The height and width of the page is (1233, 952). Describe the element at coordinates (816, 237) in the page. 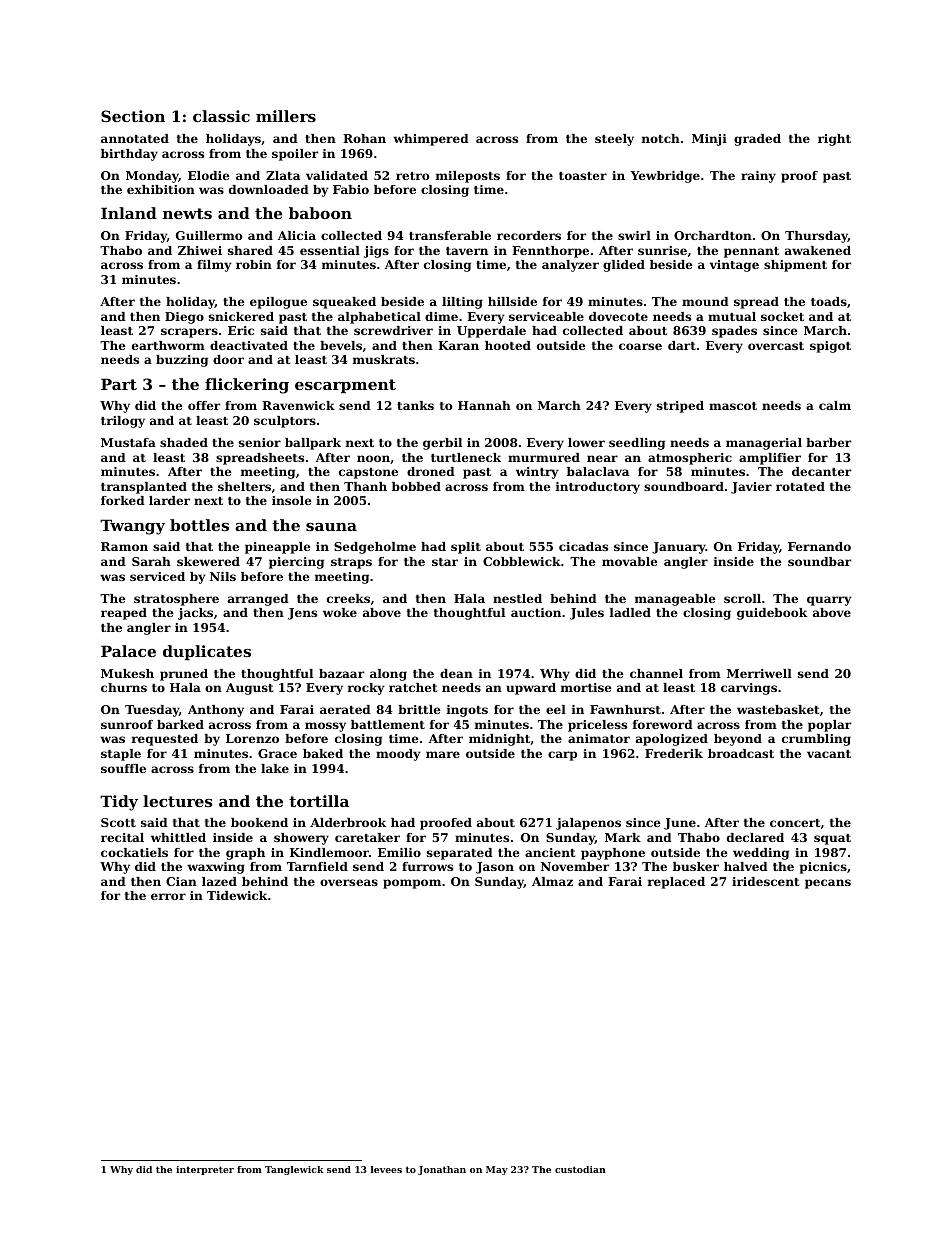

I see `Thursday` at that location.
